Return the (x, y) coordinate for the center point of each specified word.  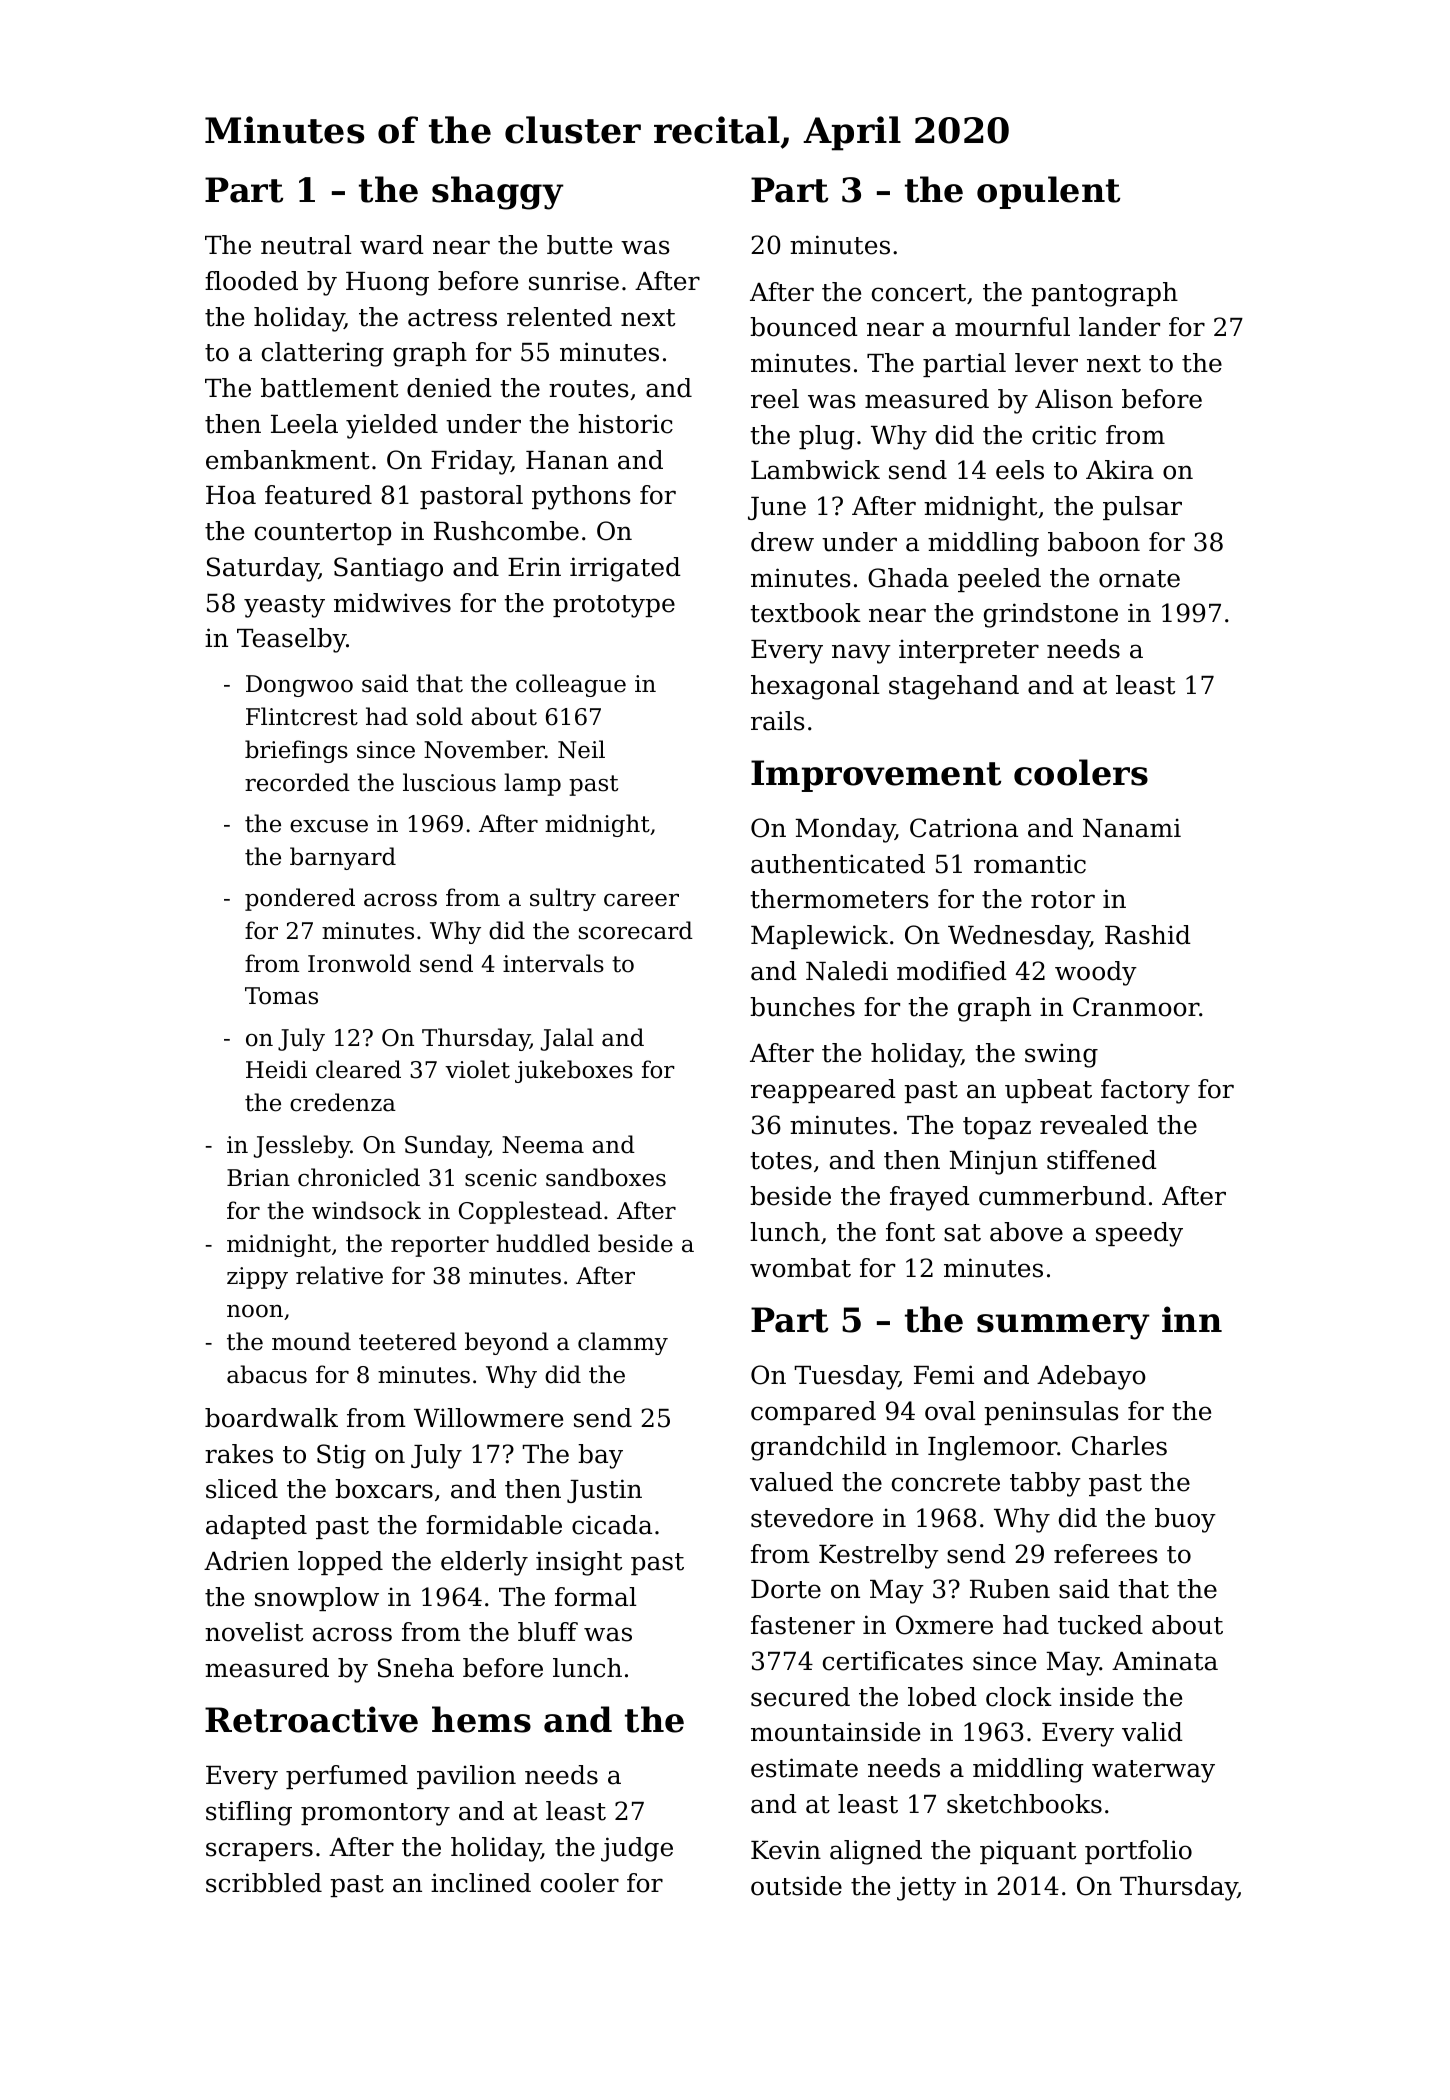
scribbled (264, 1883)
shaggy (498, 193)
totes (781, 1161)
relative (339, 1275)
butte (579, 245)
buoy (1185, 1520)
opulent (1048, 192)
